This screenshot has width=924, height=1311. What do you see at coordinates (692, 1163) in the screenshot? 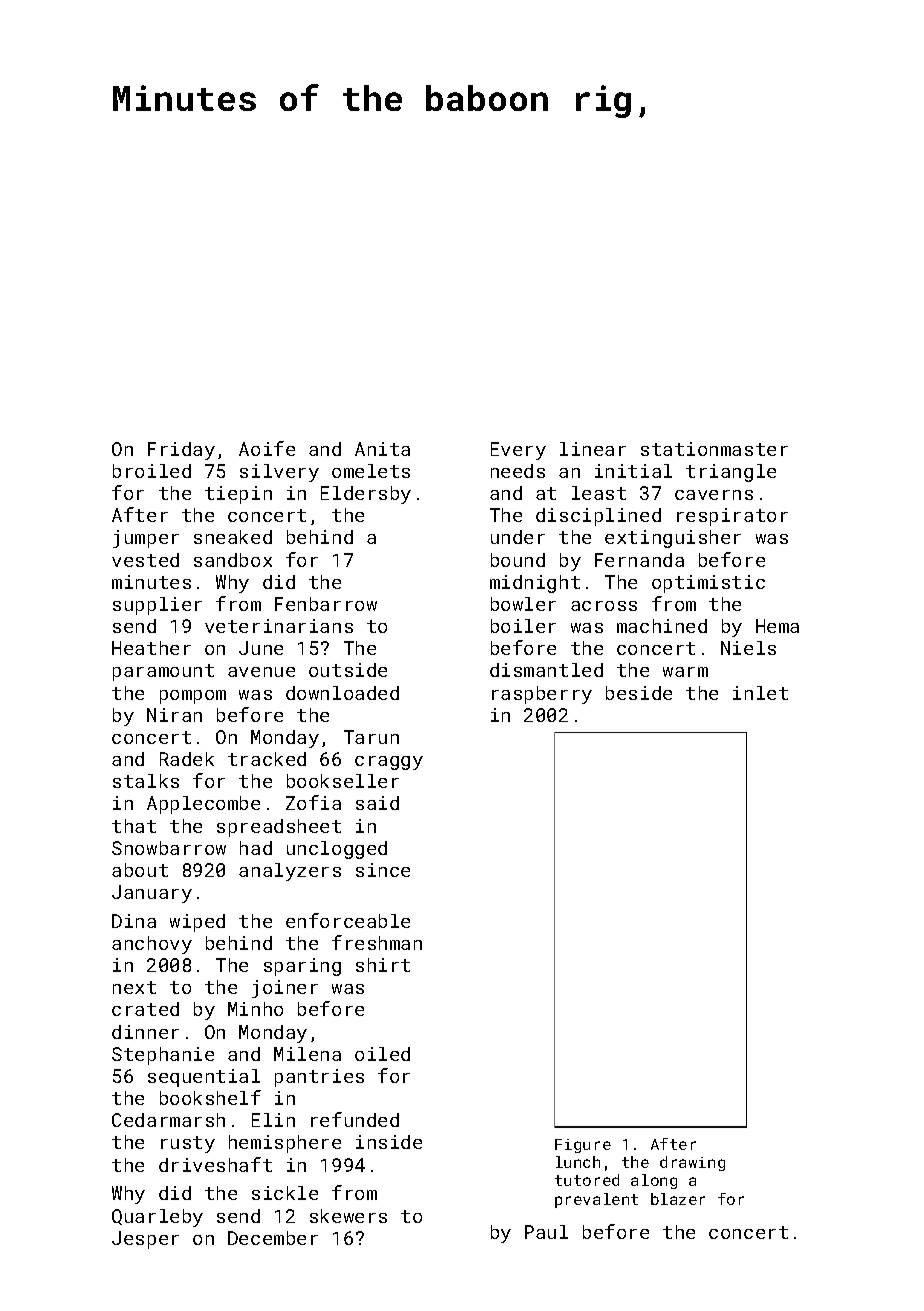
I see `drawing` at bounding box center [692, 1163].
